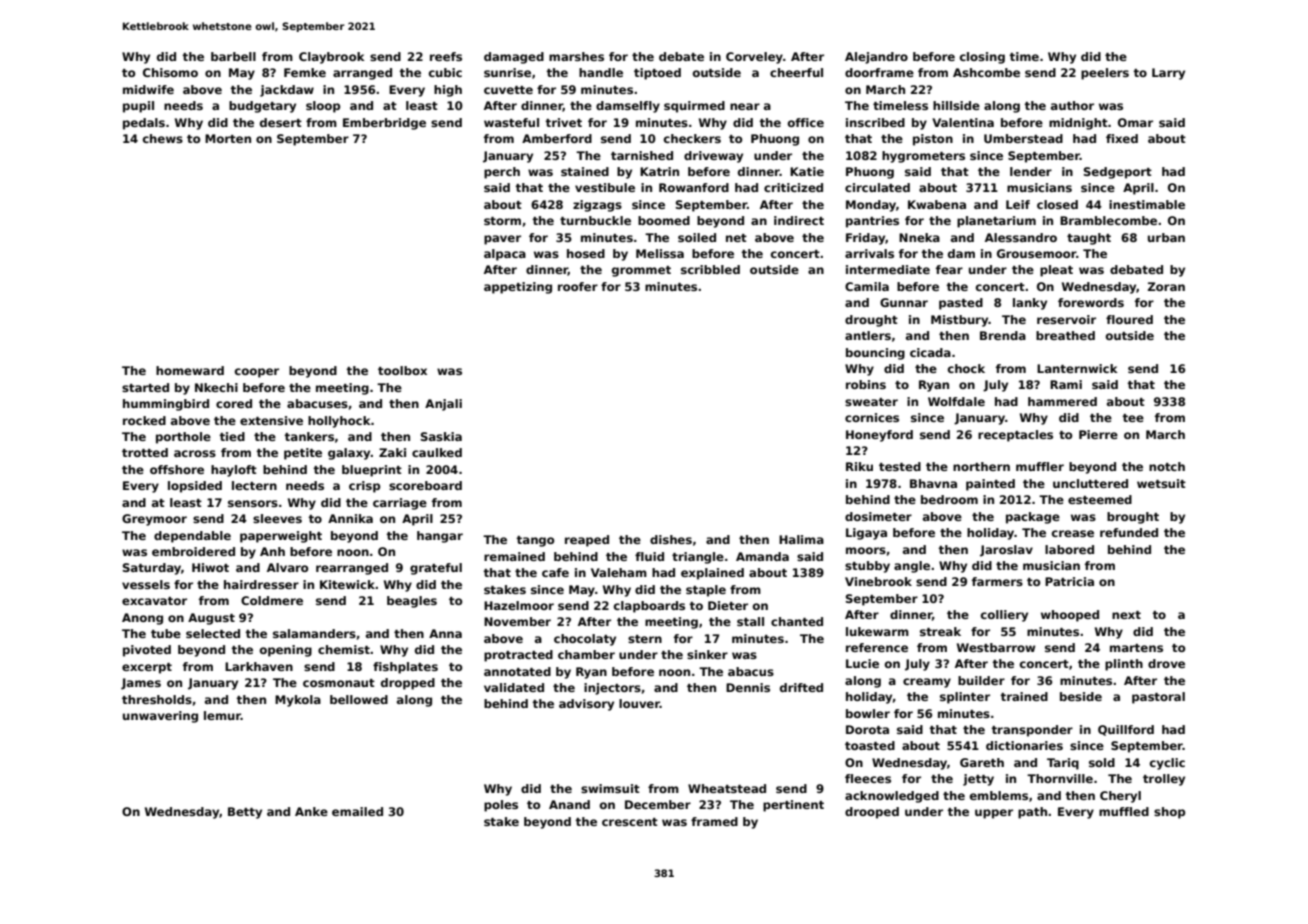 Image resolution: width=1308 pixels, height=924 pixels. I want to click on Zoran, so click(1166, 286).
